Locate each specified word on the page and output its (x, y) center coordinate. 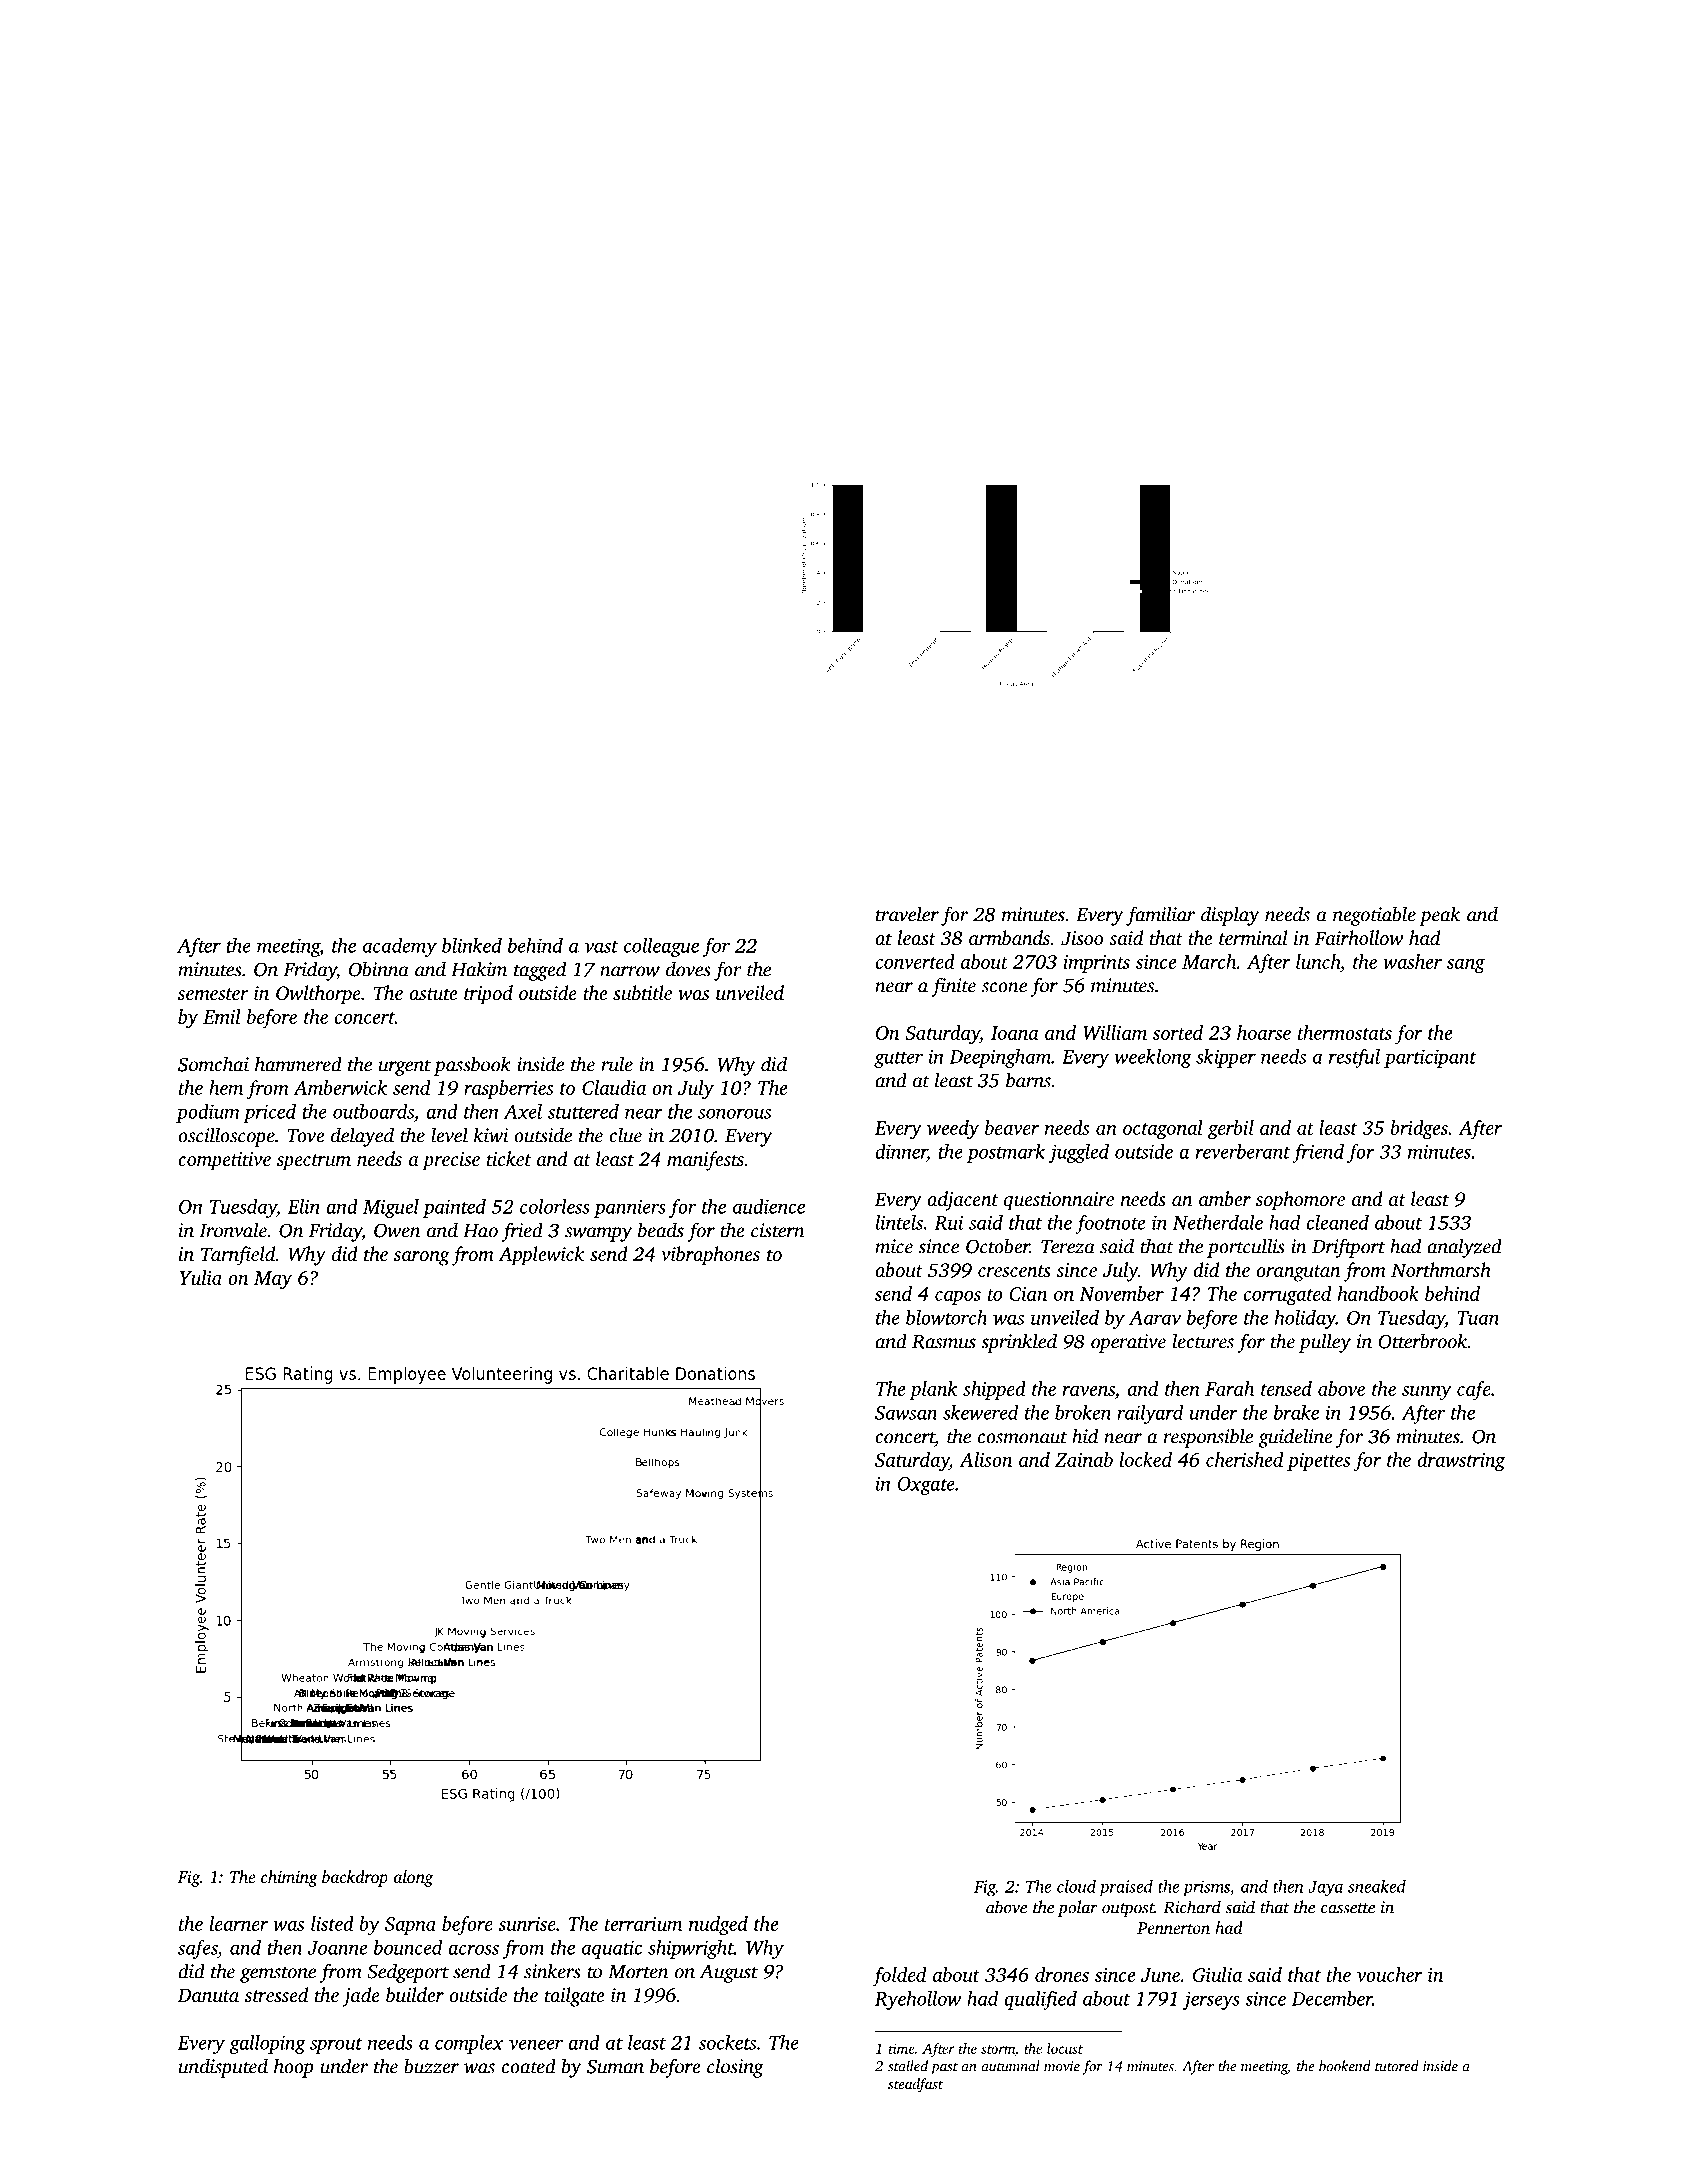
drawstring (1461, 1462)
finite (953, 987)
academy (400, 947)
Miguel (391, 1208)
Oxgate (926, 1486)
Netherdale (1218, 1222)
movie (1062, 2066)
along (413, 1878)
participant (1430, 1058)
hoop (293, 2068)
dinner (901, 1151)
